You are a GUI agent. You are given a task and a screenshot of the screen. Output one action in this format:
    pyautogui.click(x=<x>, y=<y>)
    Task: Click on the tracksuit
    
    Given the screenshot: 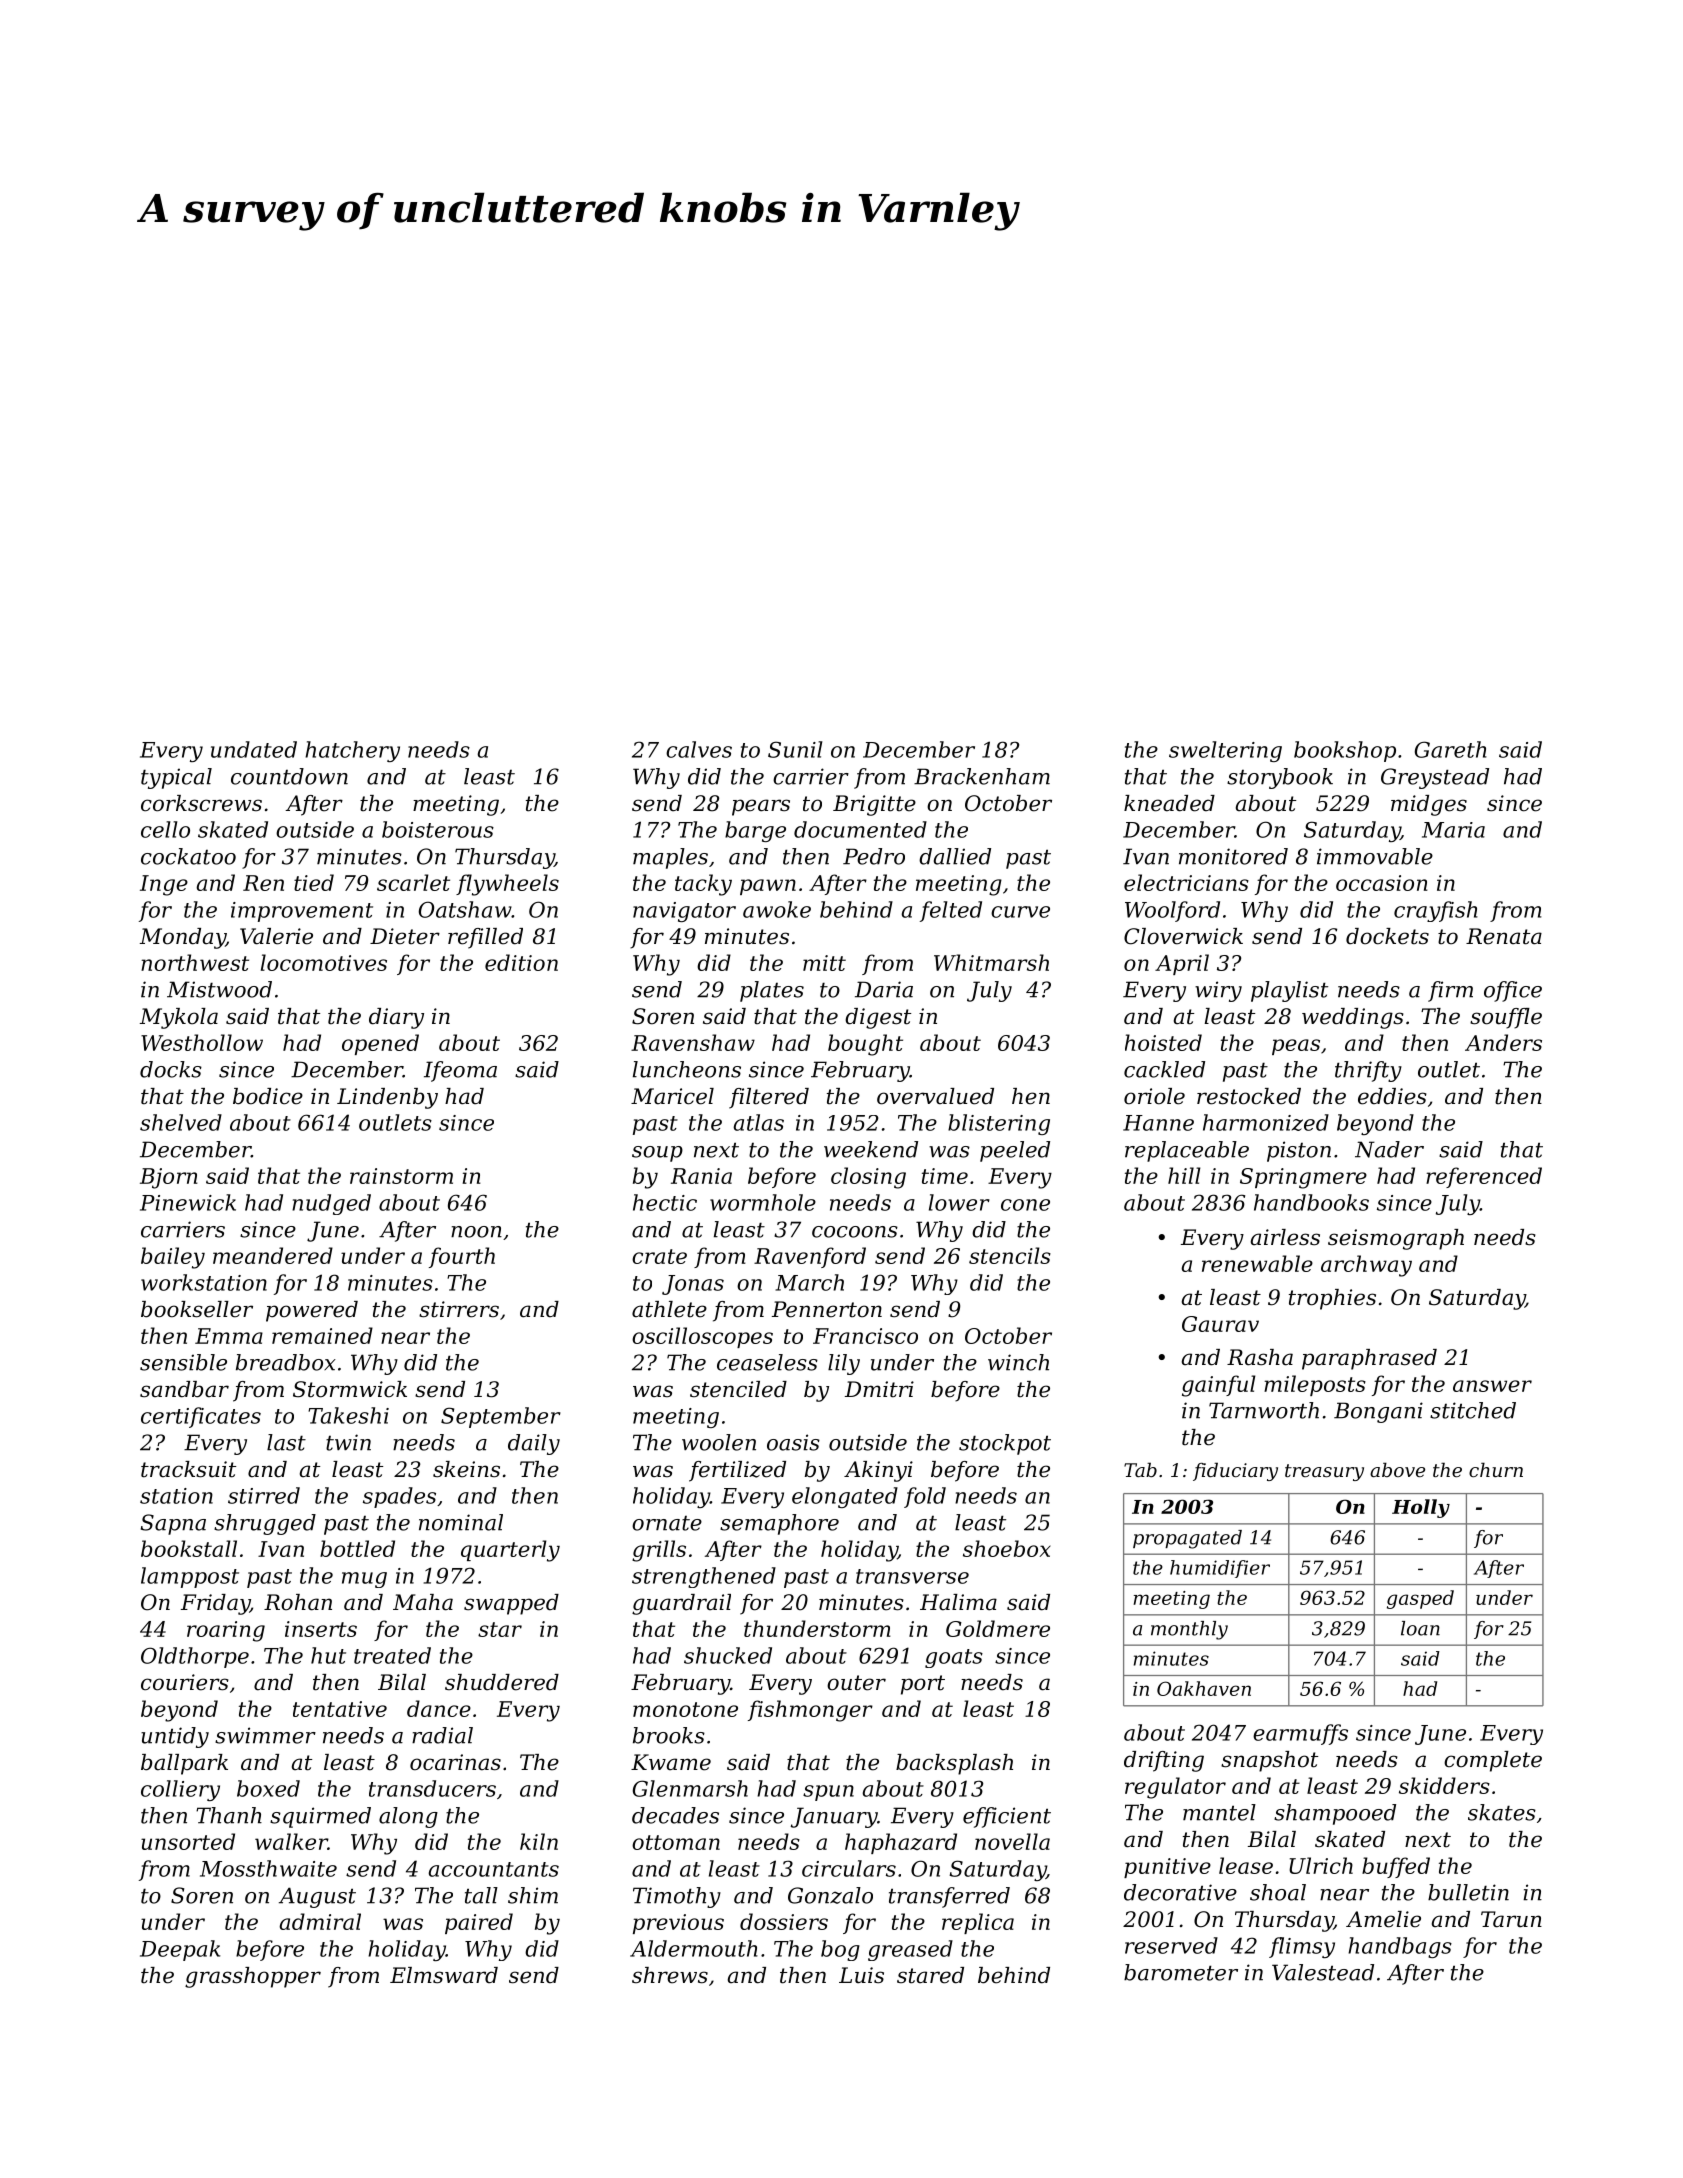 What is the action you would take?
    pyautogui.click(x=188, y=1469)
